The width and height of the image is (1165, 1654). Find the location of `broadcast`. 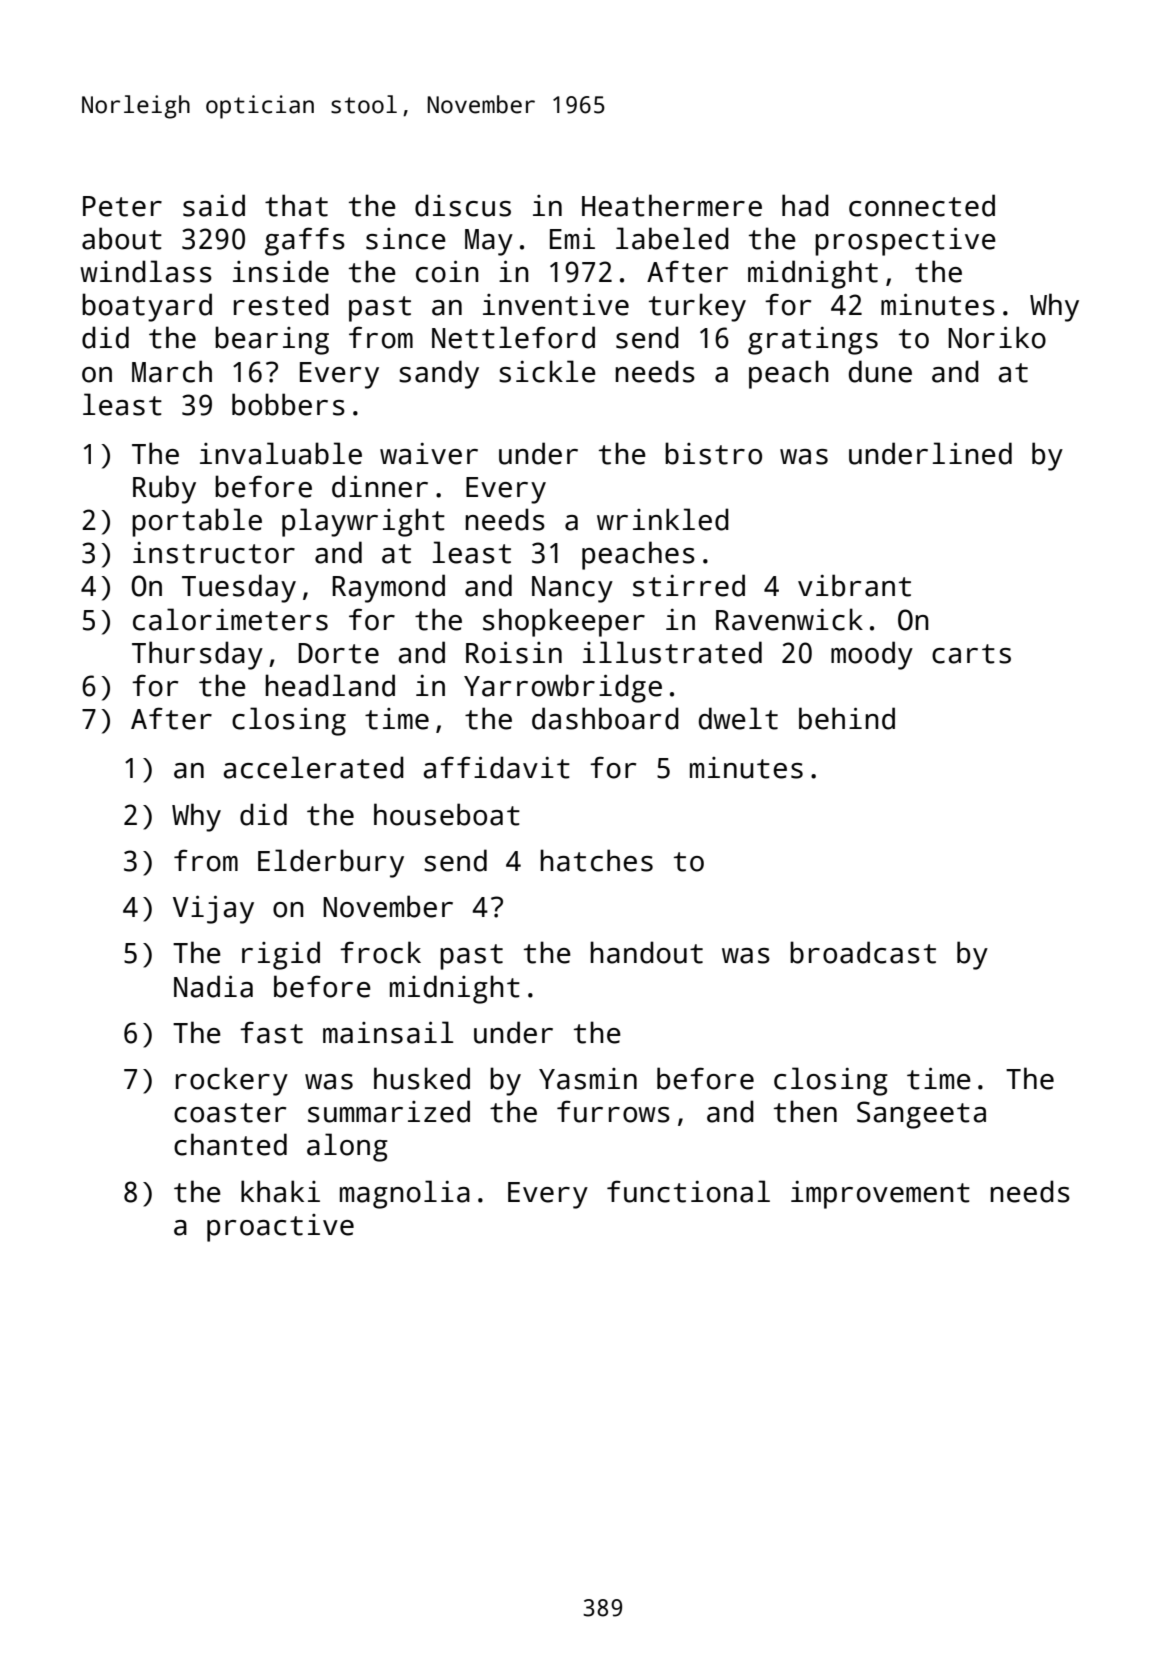

broadcast is located at coordinates (863, 952).
